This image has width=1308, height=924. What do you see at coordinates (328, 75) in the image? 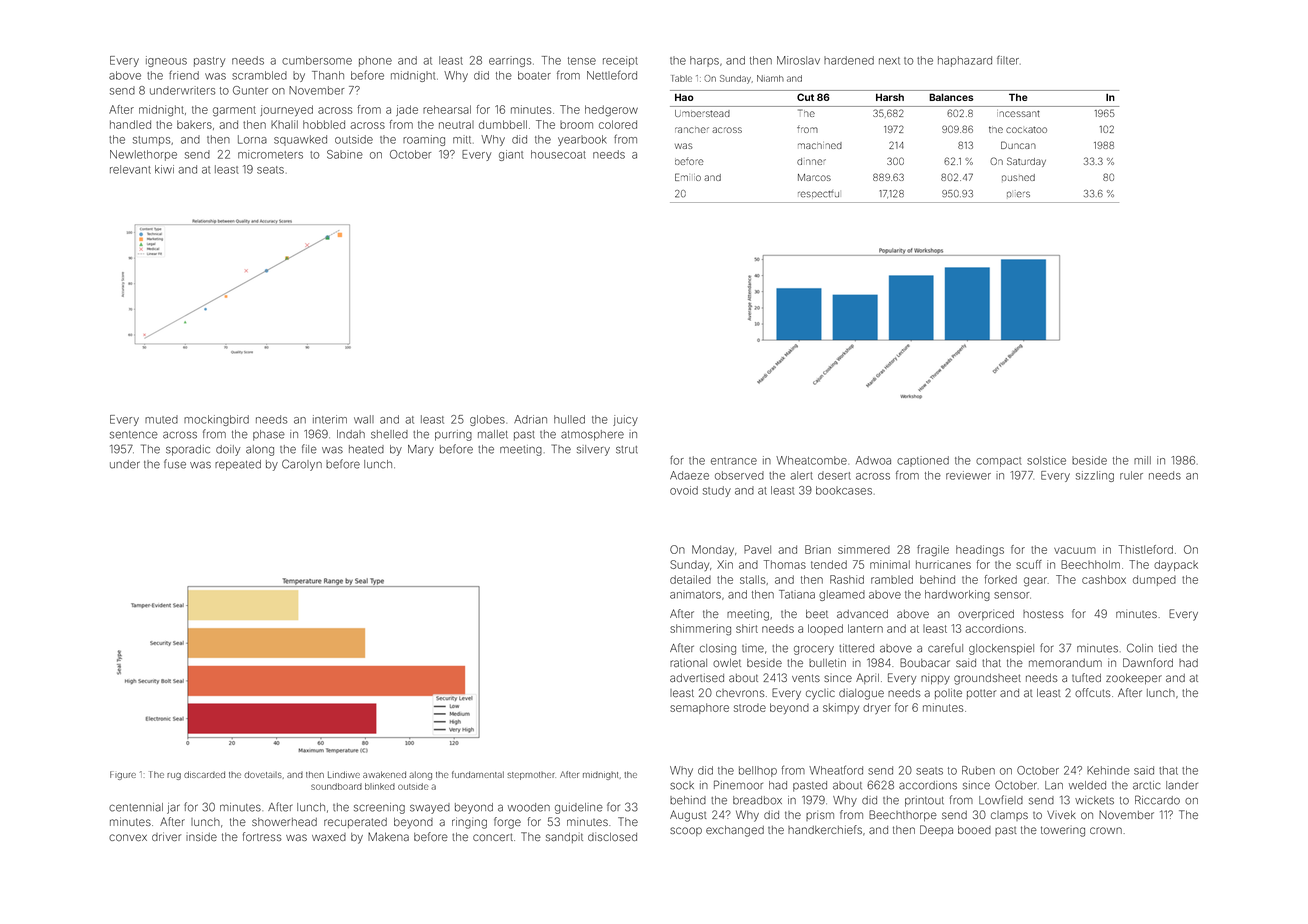
I see `Thanh` at bounding box center [328, 75].
